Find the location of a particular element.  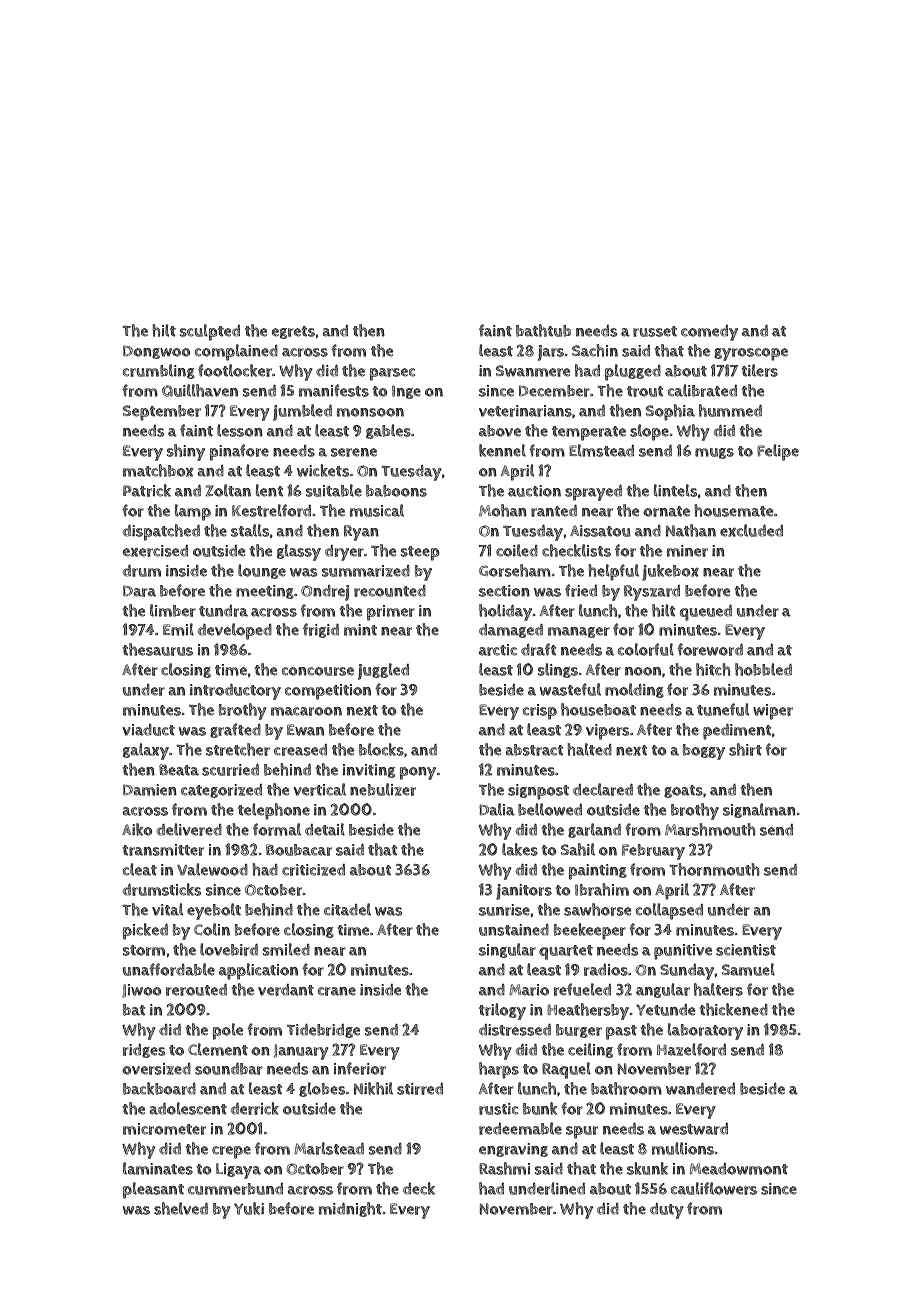

stretcher is located at coordinates (238, 749).
